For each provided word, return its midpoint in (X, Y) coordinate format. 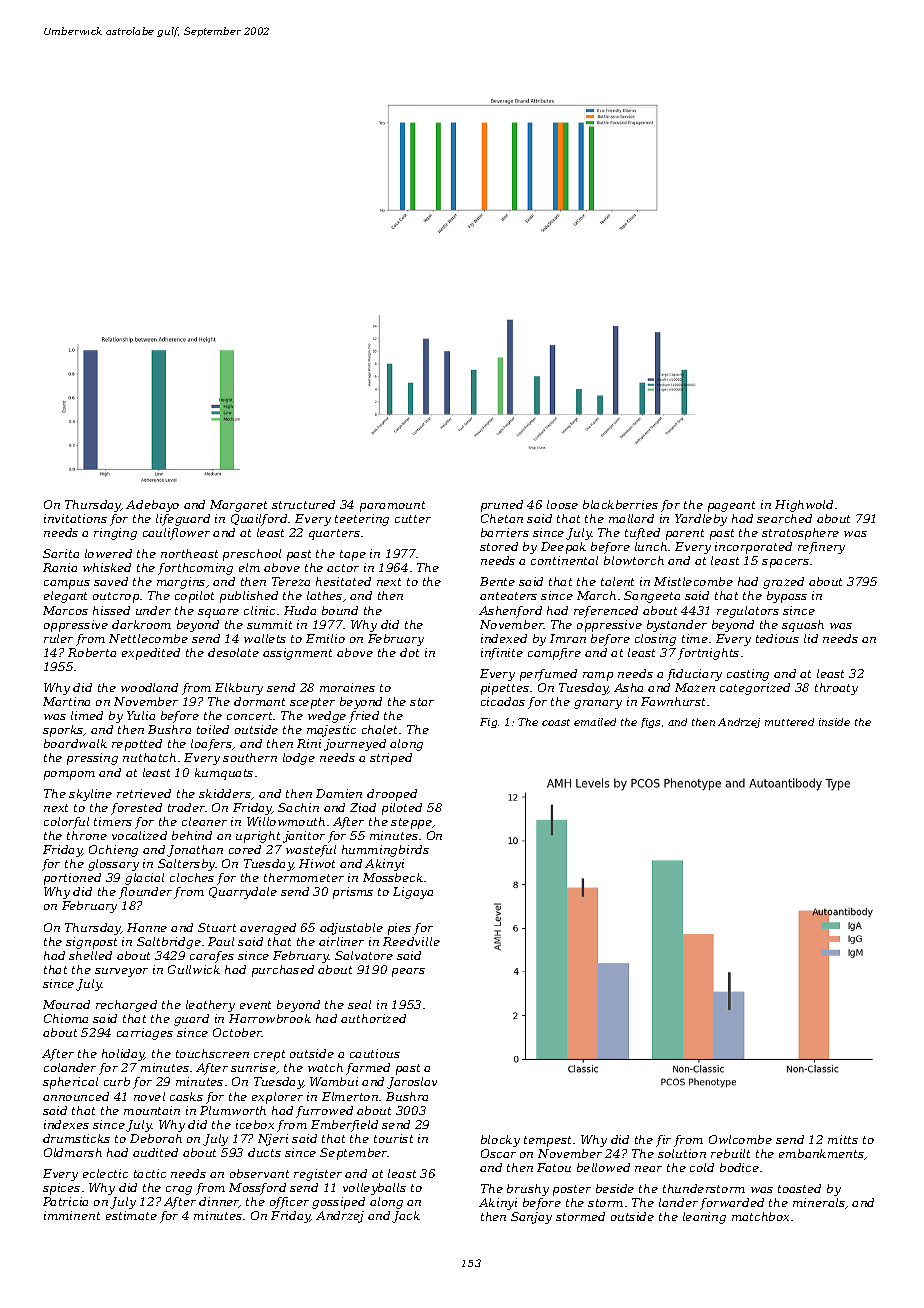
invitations (75, 518)
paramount (392, 506)
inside (834, 722)
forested (136, 809)
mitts (843, 1139)
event (255, 1005)
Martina (66, 701)
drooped (392, 795)
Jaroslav (412, 1083)
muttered (789, 722)
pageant (731, 506)
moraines (347, 687)
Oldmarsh (73, 1152)
